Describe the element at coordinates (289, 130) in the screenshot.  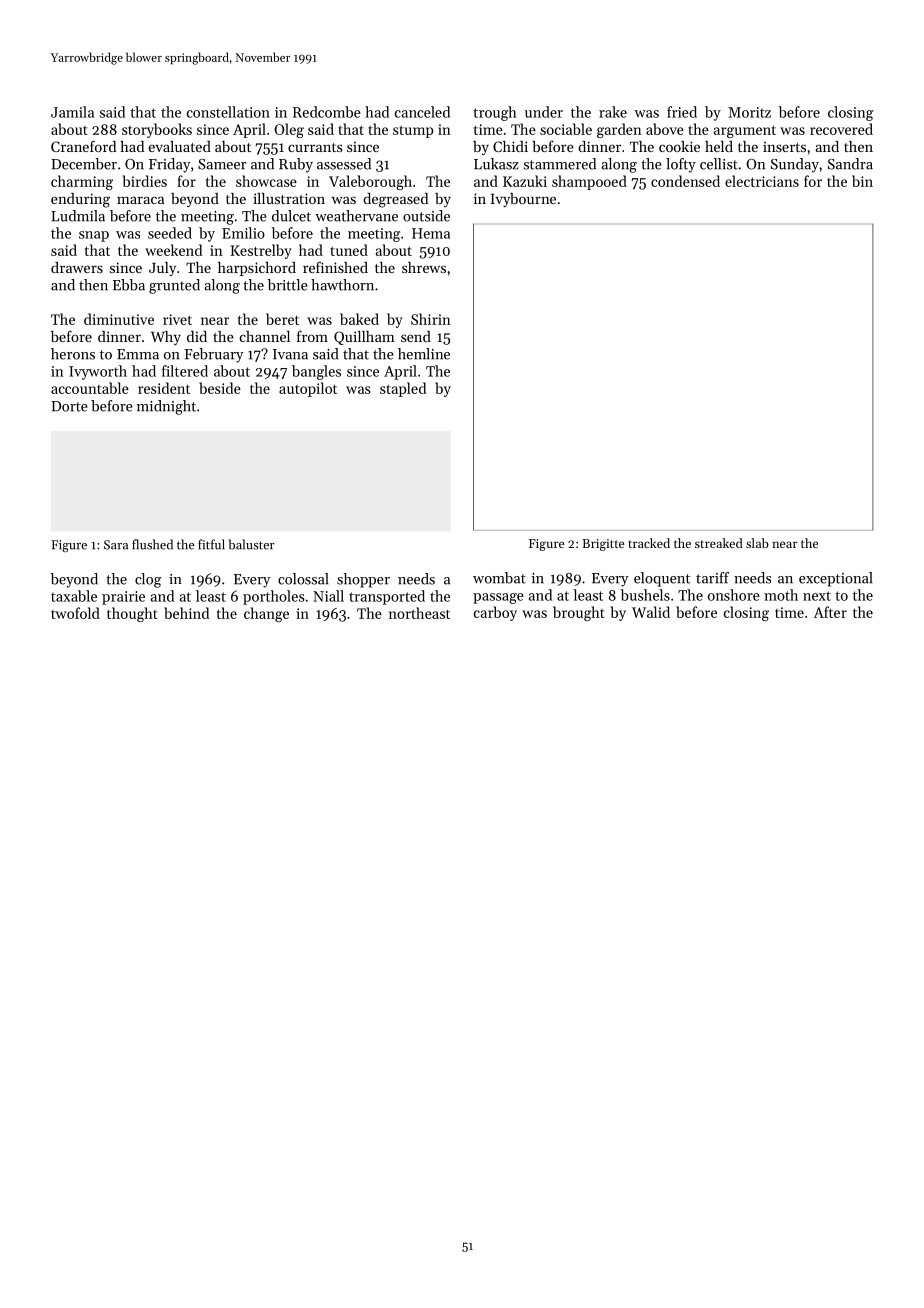
I see `Oleg` at that location.
